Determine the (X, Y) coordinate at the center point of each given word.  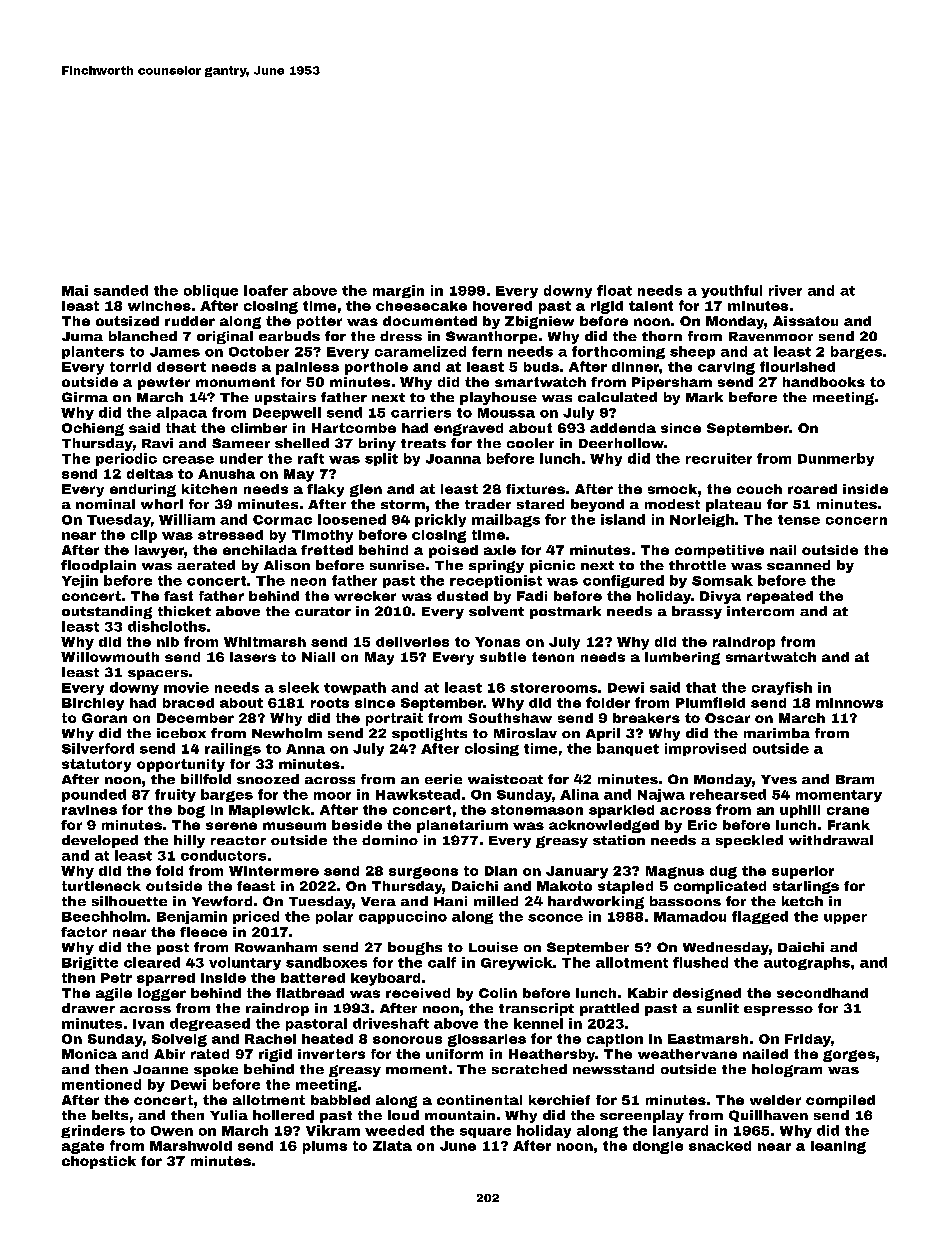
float (614, 290)
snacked (720, 1146)
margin (398, 291)
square (485, 1133)
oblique (211, 291)
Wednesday (726, 948)
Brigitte (90, 963)
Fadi (532, 596)
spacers (158, 675)
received (418, 993)
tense (799, 520)
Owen (172, 1131)
